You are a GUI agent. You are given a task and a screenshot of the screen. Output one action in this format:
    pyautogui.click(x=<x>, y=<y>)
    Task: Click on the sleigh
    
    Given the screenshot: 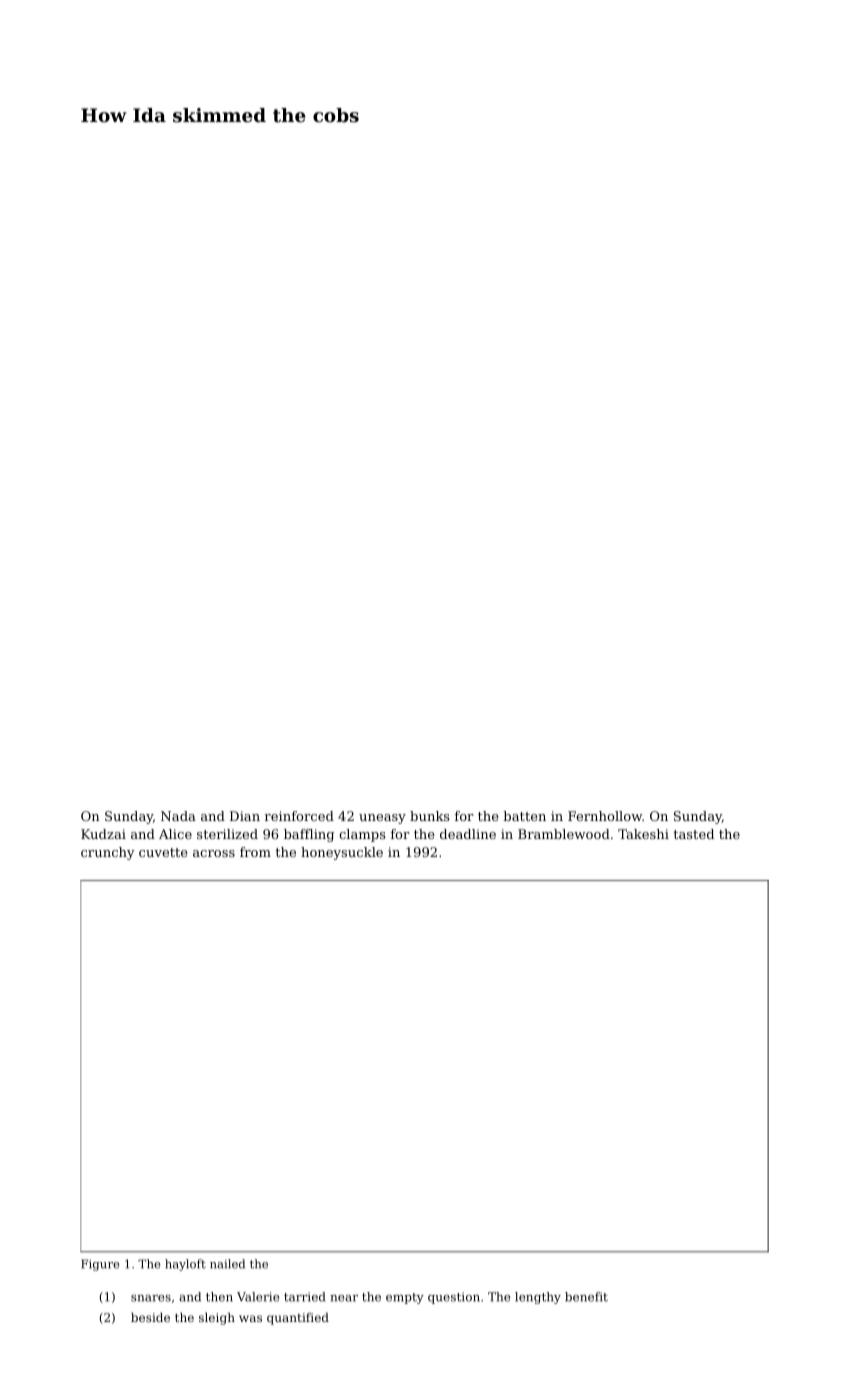 What is the action you would take?
    pyautogui.click(x=217, y=1319)
